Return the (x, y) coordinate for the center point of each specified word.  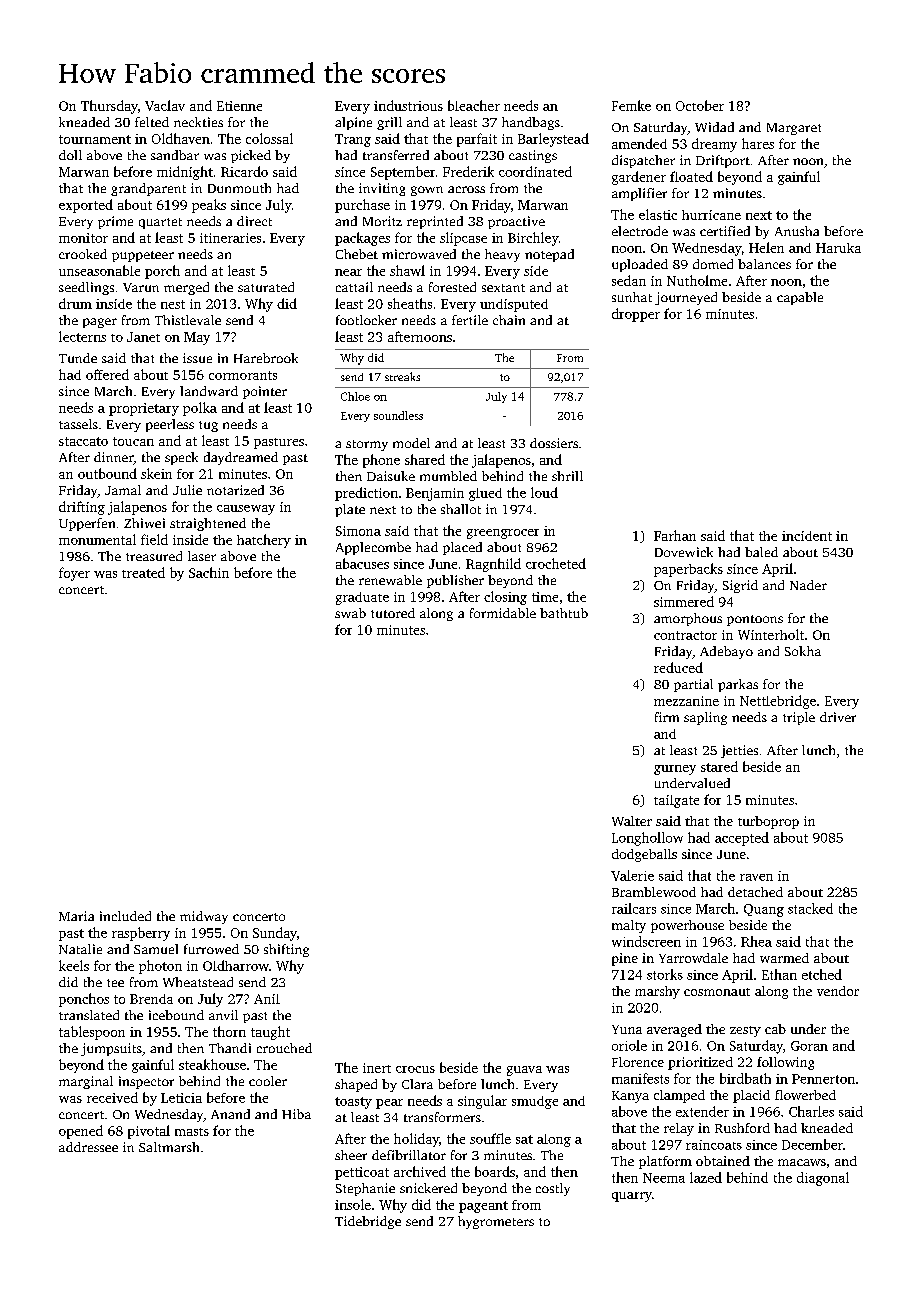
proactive (516, 222)
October (700, 105)
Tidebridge (368, 1222)
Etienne (239, 106)
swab (350, 613)
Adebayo (726, 652)
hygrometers (496, 1222)
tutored (393, 613)
